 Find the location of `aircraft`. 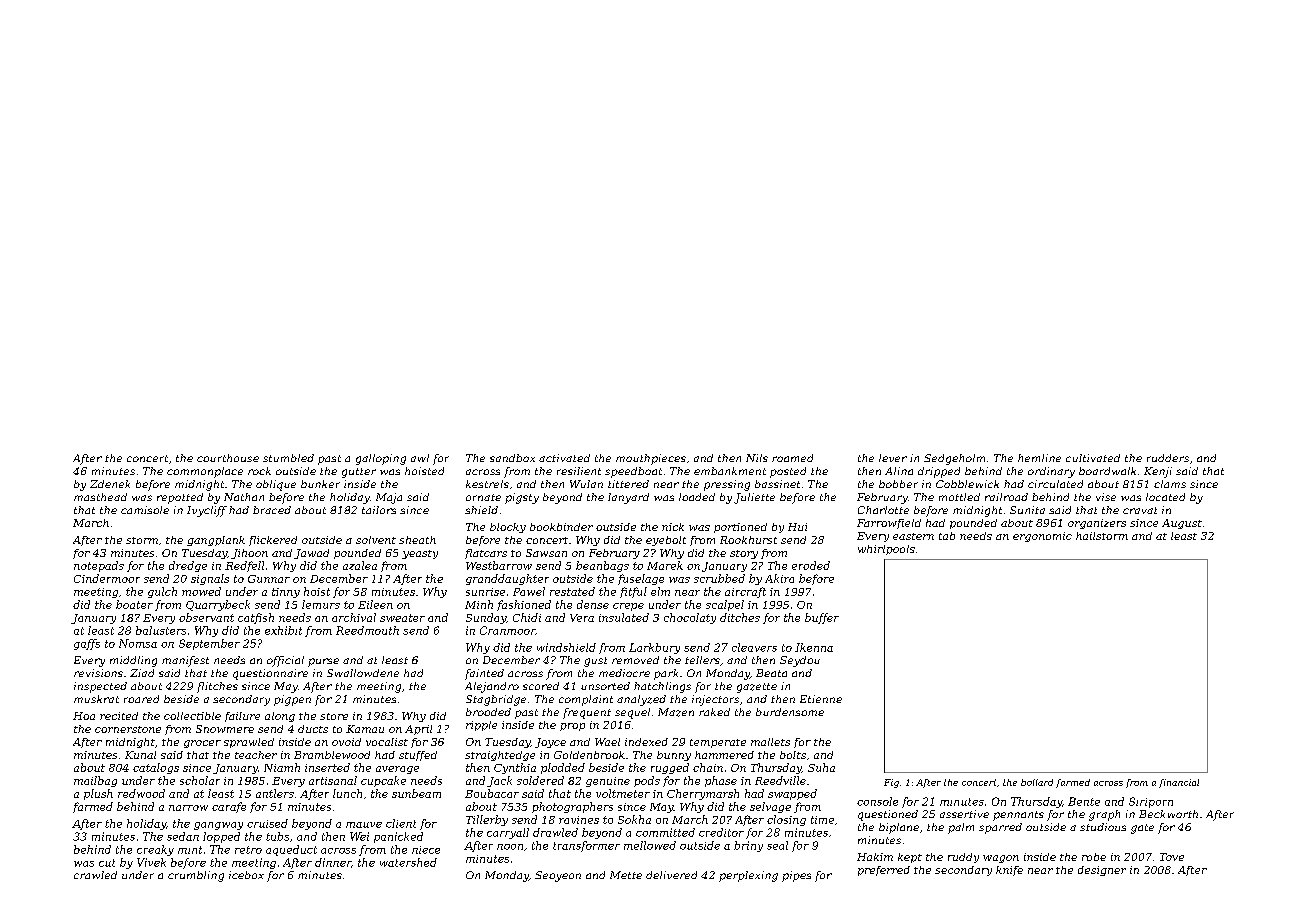

aircraft is located at coordinates (745, 592).
